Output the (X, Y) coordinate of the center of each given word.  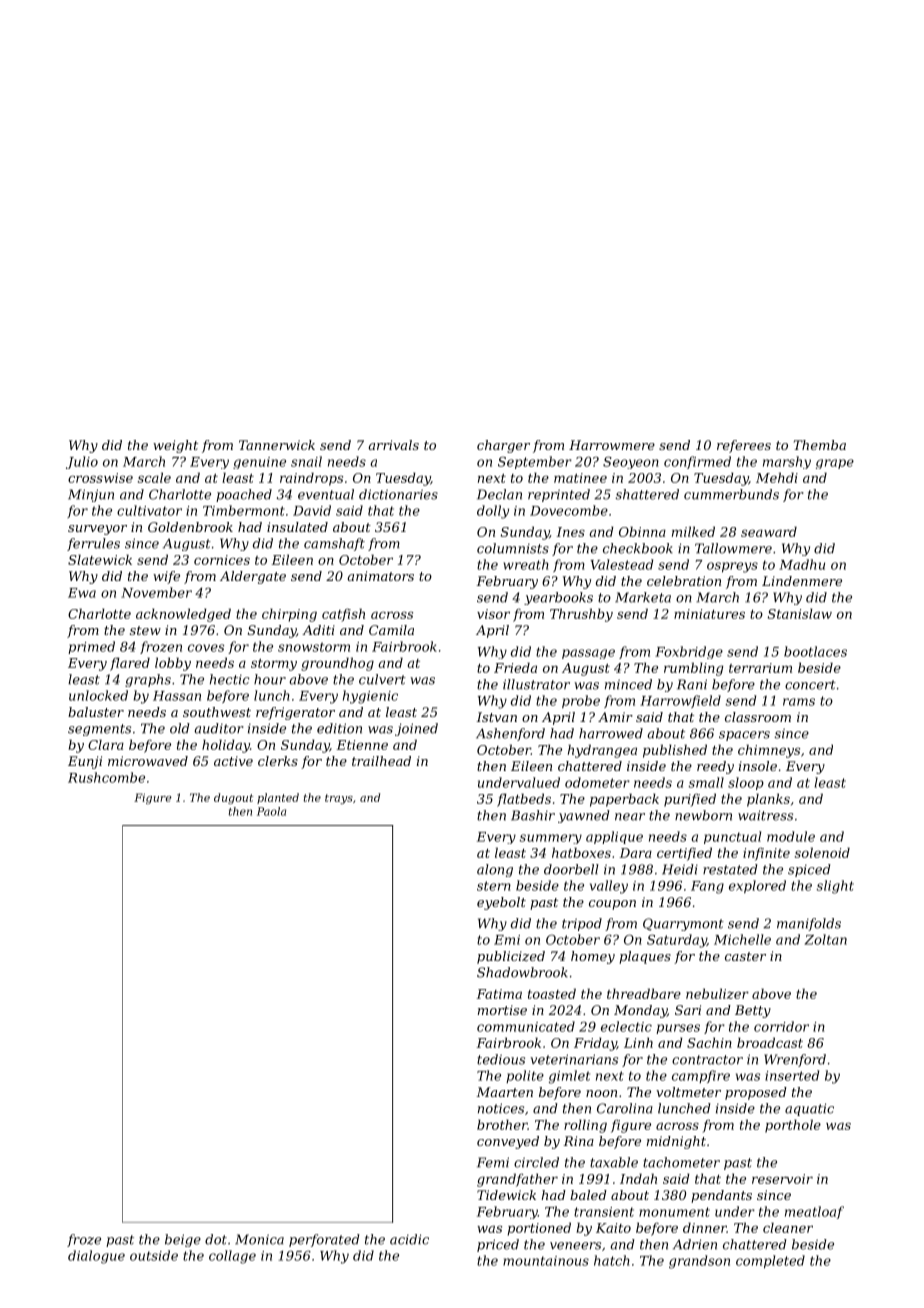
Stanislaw (800, 613)
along (495, 870)
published (675, 751)
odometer (597, 782)
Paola (271, 811)
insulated (297, 527)
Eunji (85, 762)
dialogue (96, 1257)
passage (588, 654)
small (706, 782)
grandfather (517, 1180)
